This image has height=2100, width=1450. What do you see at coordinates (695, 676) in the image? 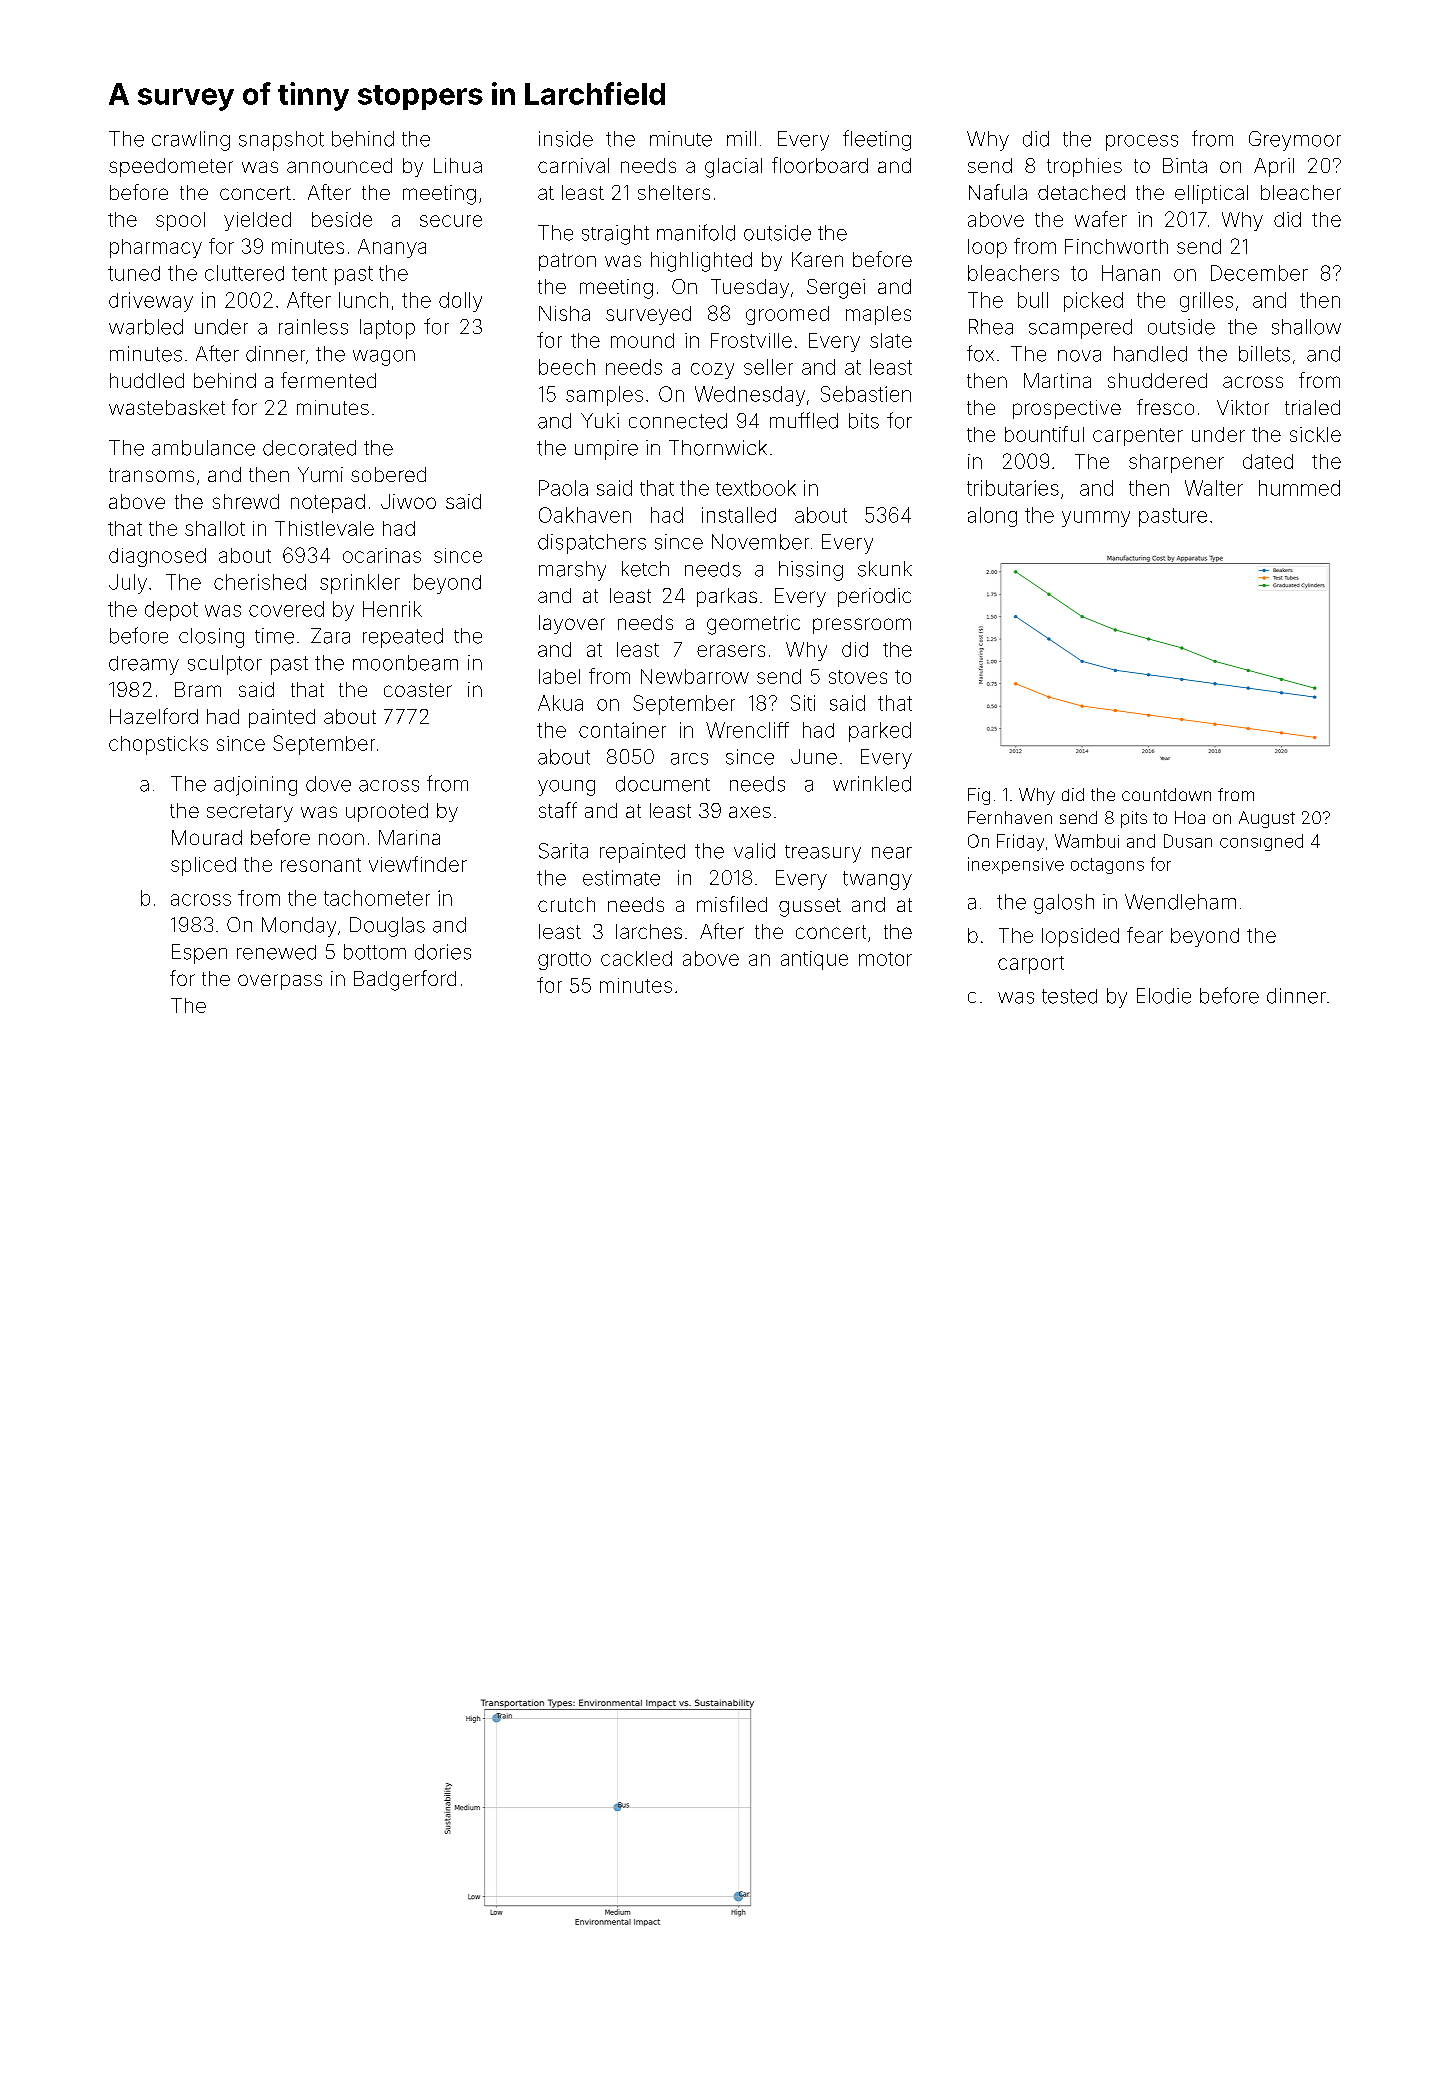
I see `Newbarrow` at bounding box center [695, 676].
